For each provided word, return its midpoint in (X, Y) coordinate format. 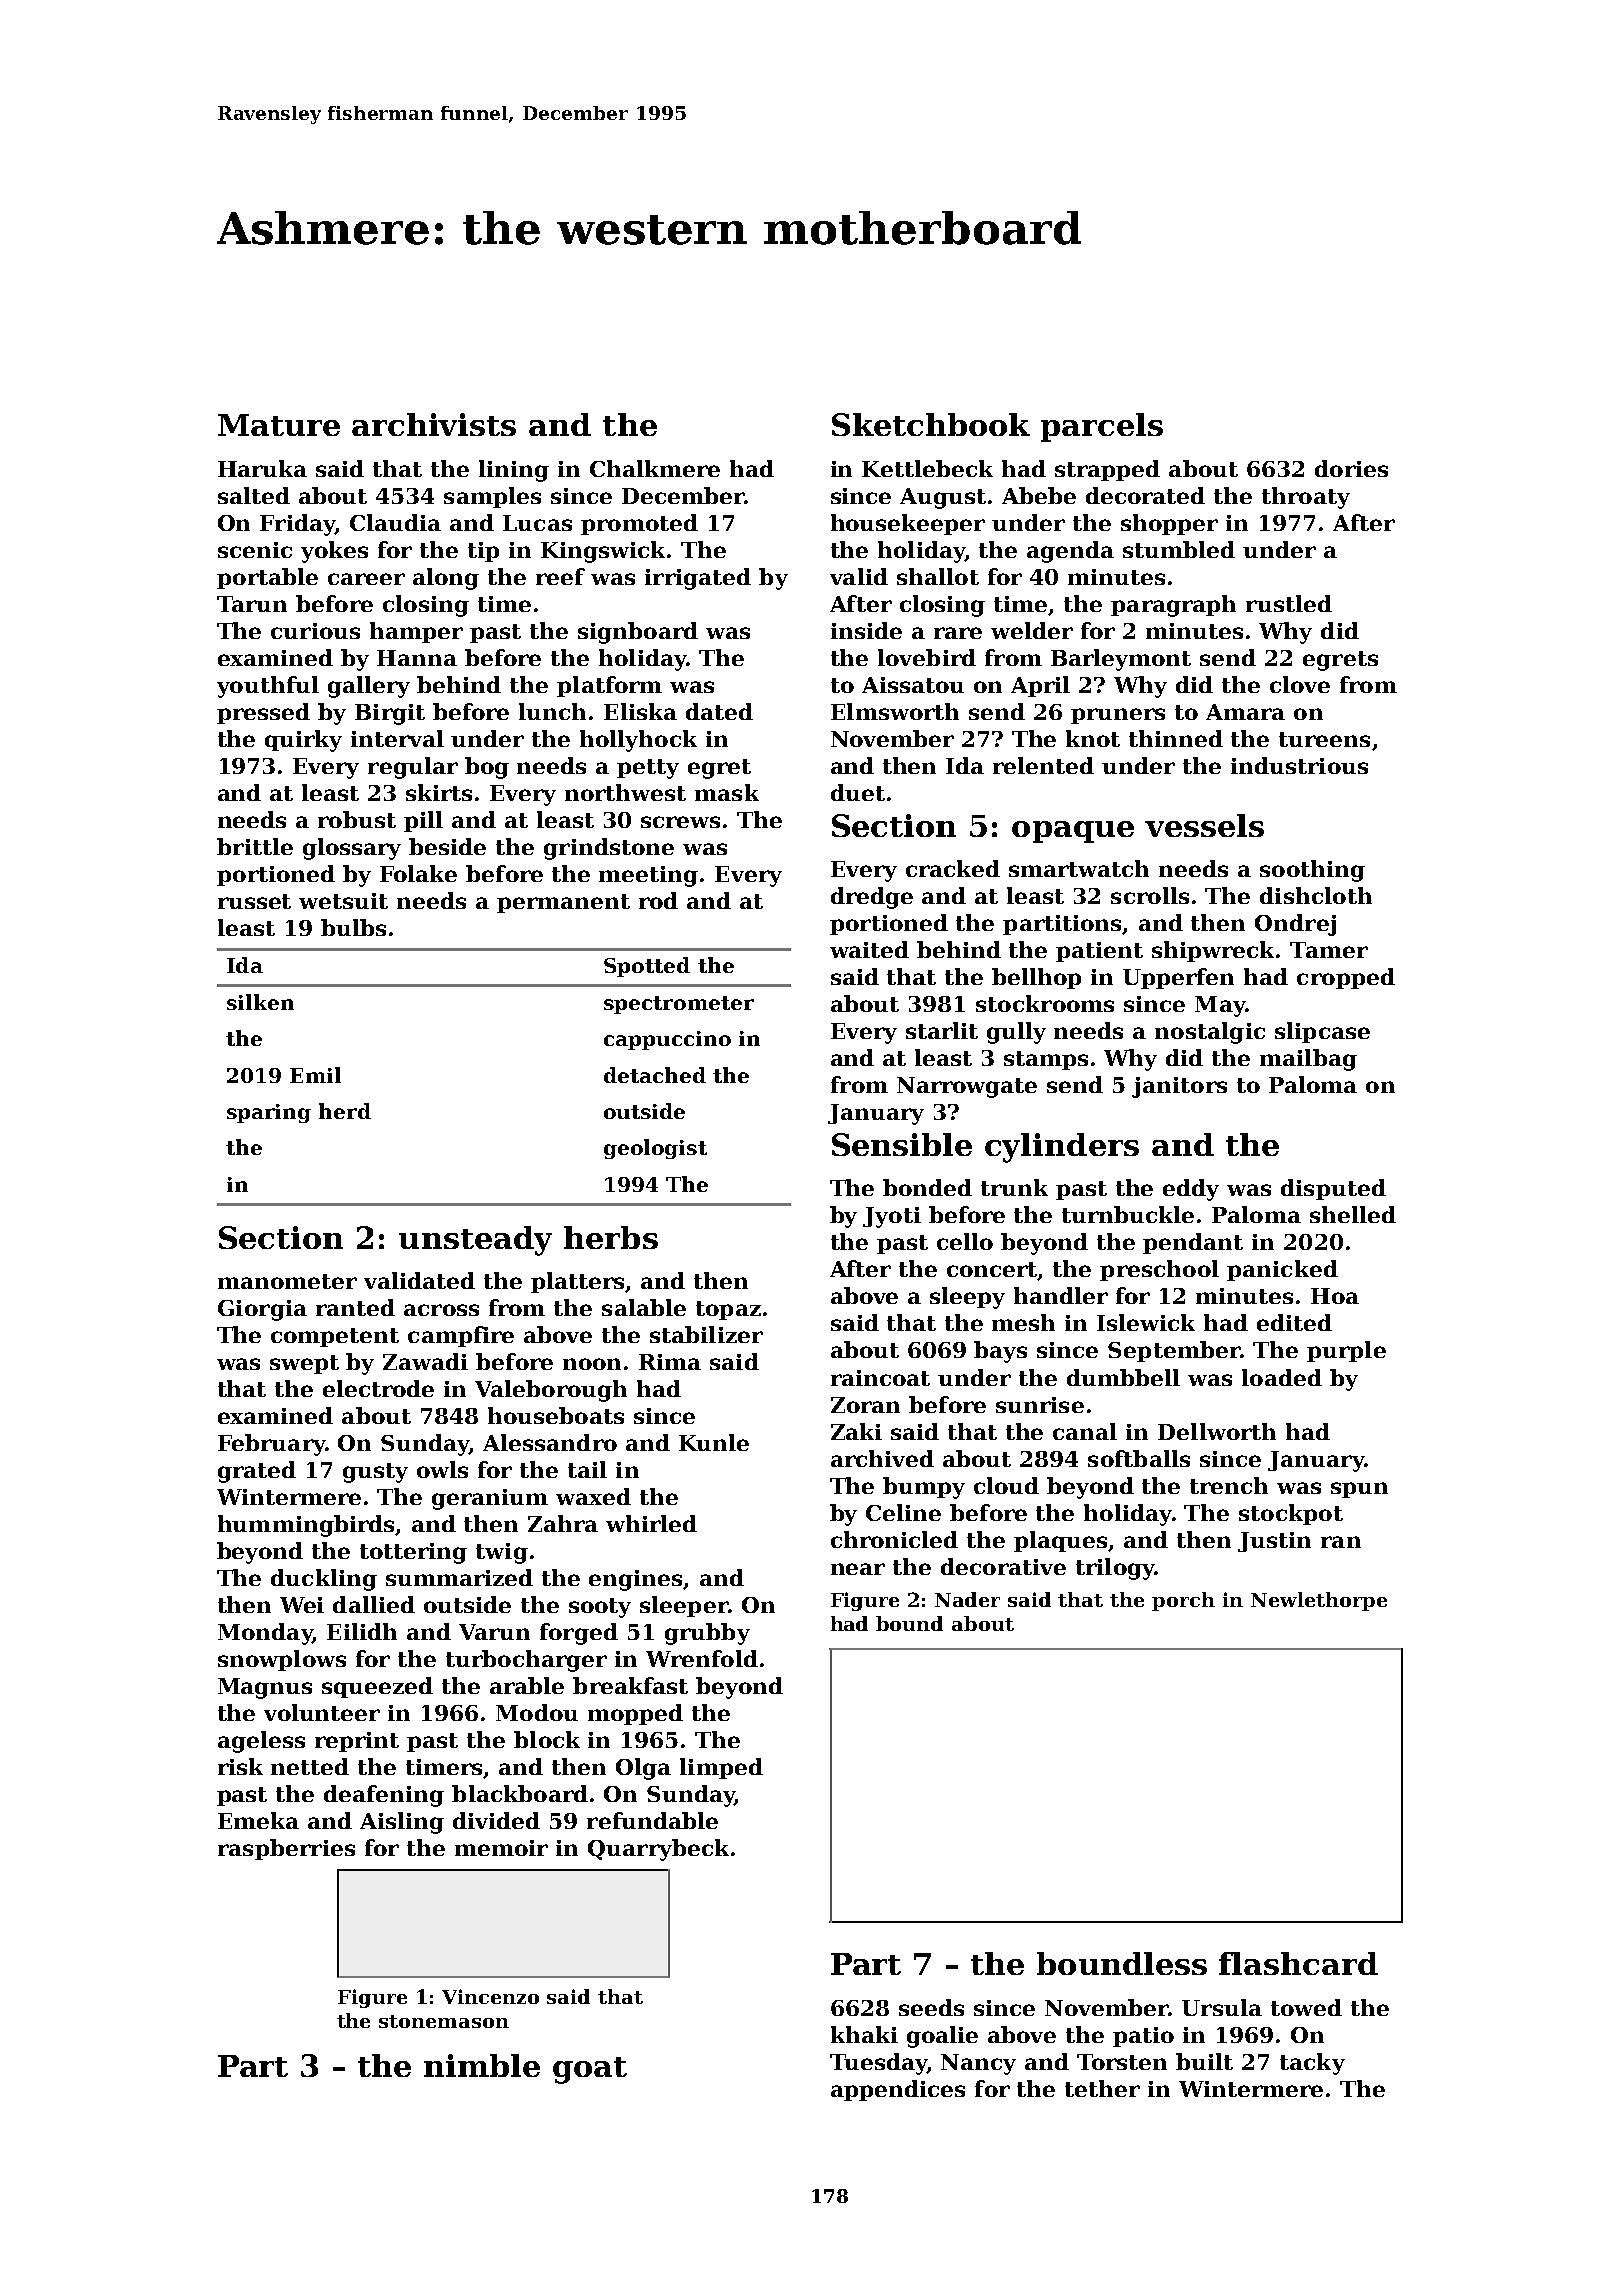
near (858, 1569)
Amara (1245, 712)
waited (869, 949)
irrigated (698, 579)
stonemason (444, 2021)
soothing (1312, 871)
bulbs (353, 927)
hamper (416, 632)
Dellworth (1217, 1431)
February (272, 1445)
